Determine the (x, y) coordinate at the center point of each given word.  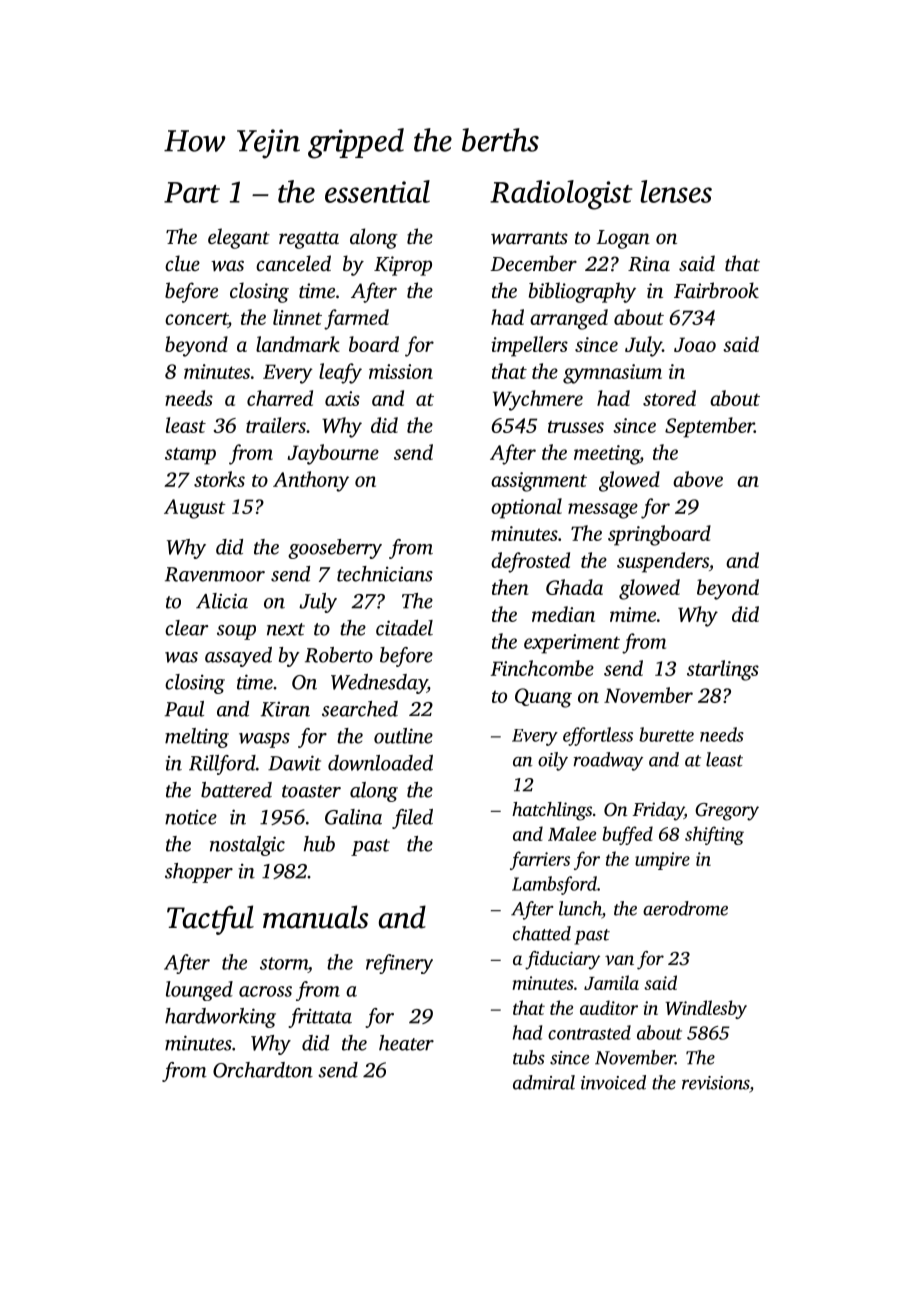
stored (669, 398)
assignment (539, 482)
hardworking (220, 1018)
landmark (298, 344)
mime (633, 614)
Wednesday (379, 684)
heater (406, 1043)
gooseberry (335, 549)
